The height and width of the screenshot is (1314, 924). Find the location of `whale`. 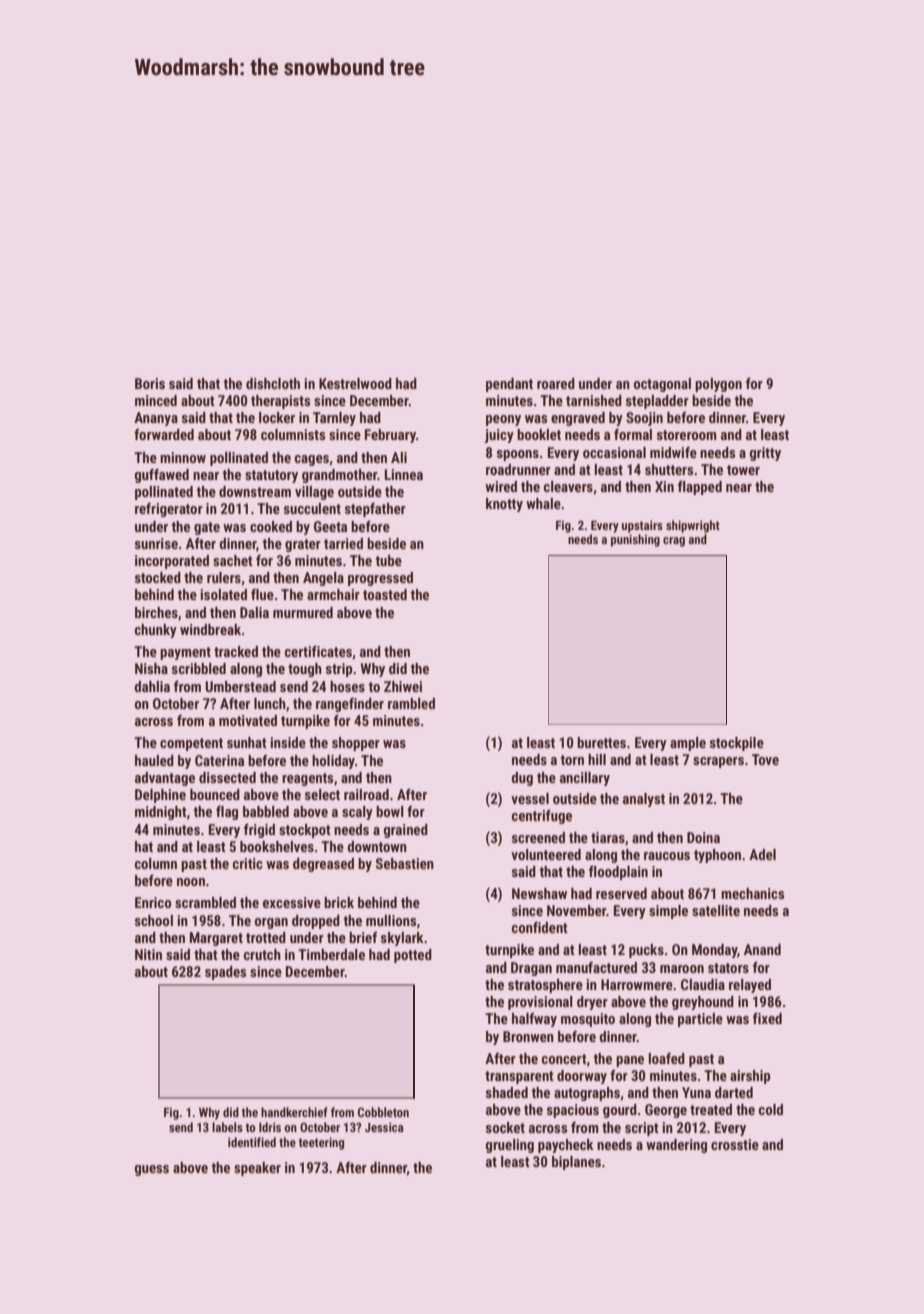

whale is located at coordinates (543, 503).
